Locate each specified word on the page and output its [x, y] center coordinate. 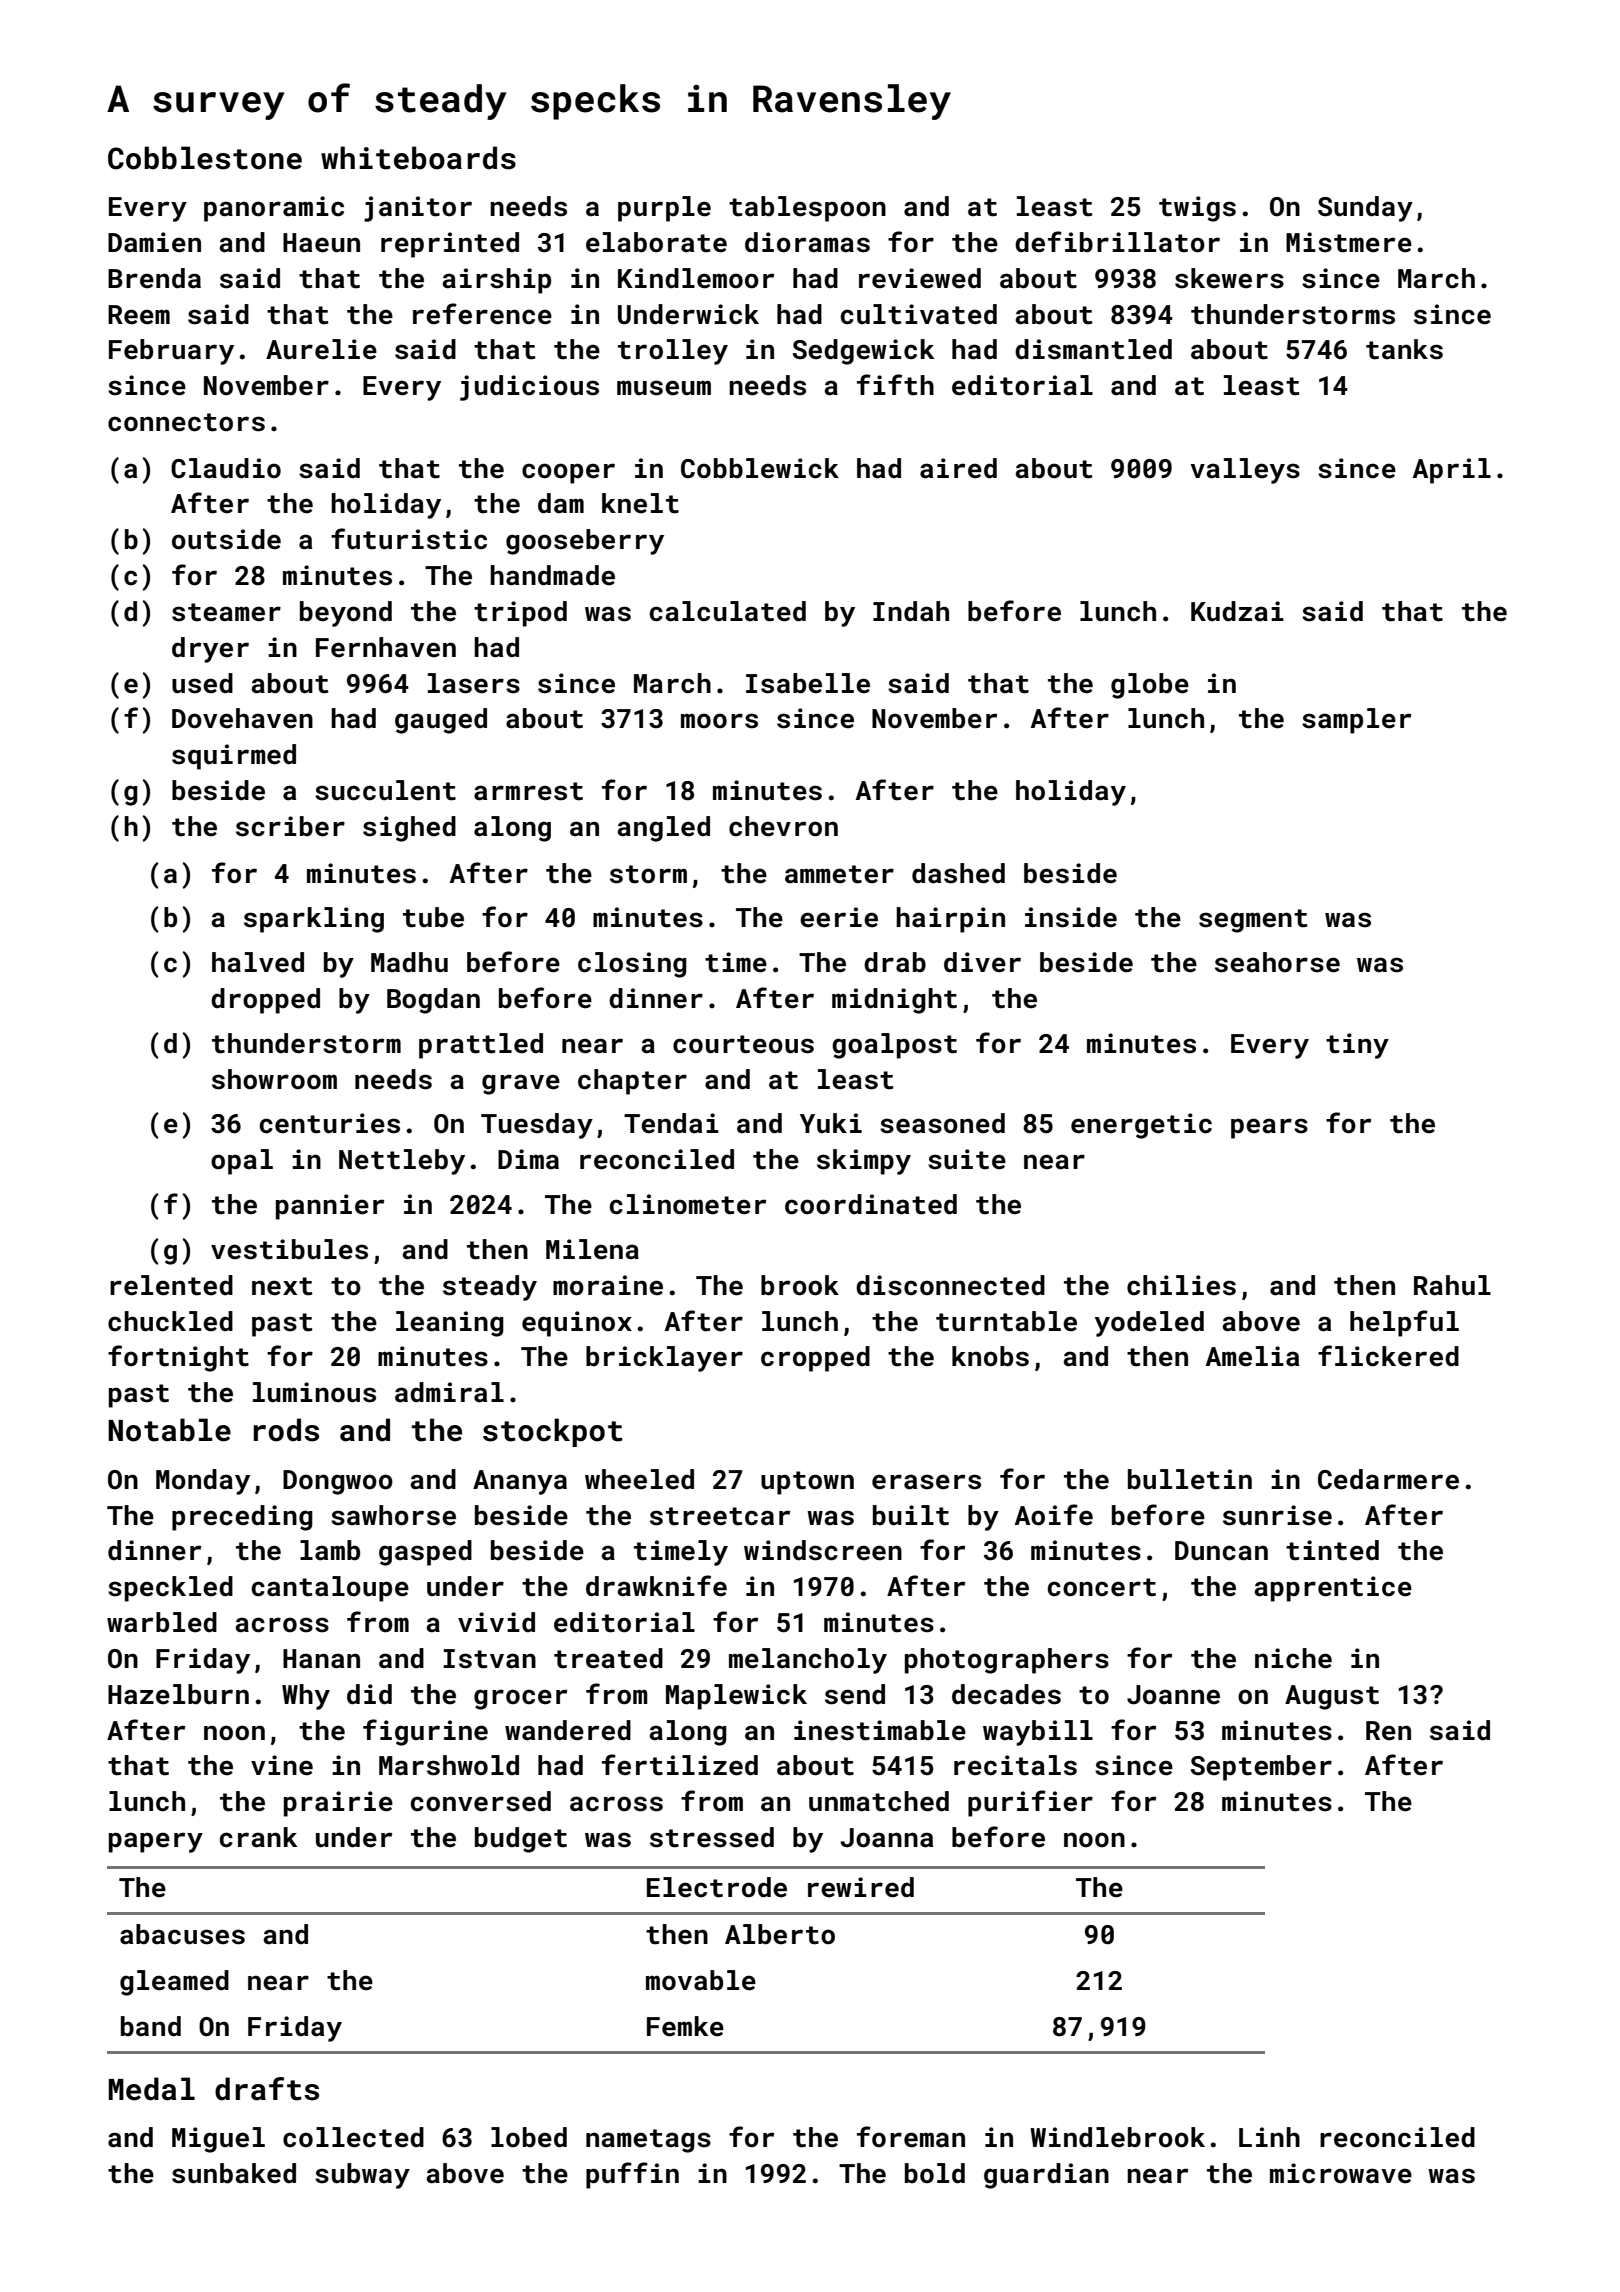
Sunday [1365, 209]
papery [156, 1842]
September [1261, 1768]
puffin [632, 2175]
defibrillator [1117, 242]
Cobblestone [205, 158]
